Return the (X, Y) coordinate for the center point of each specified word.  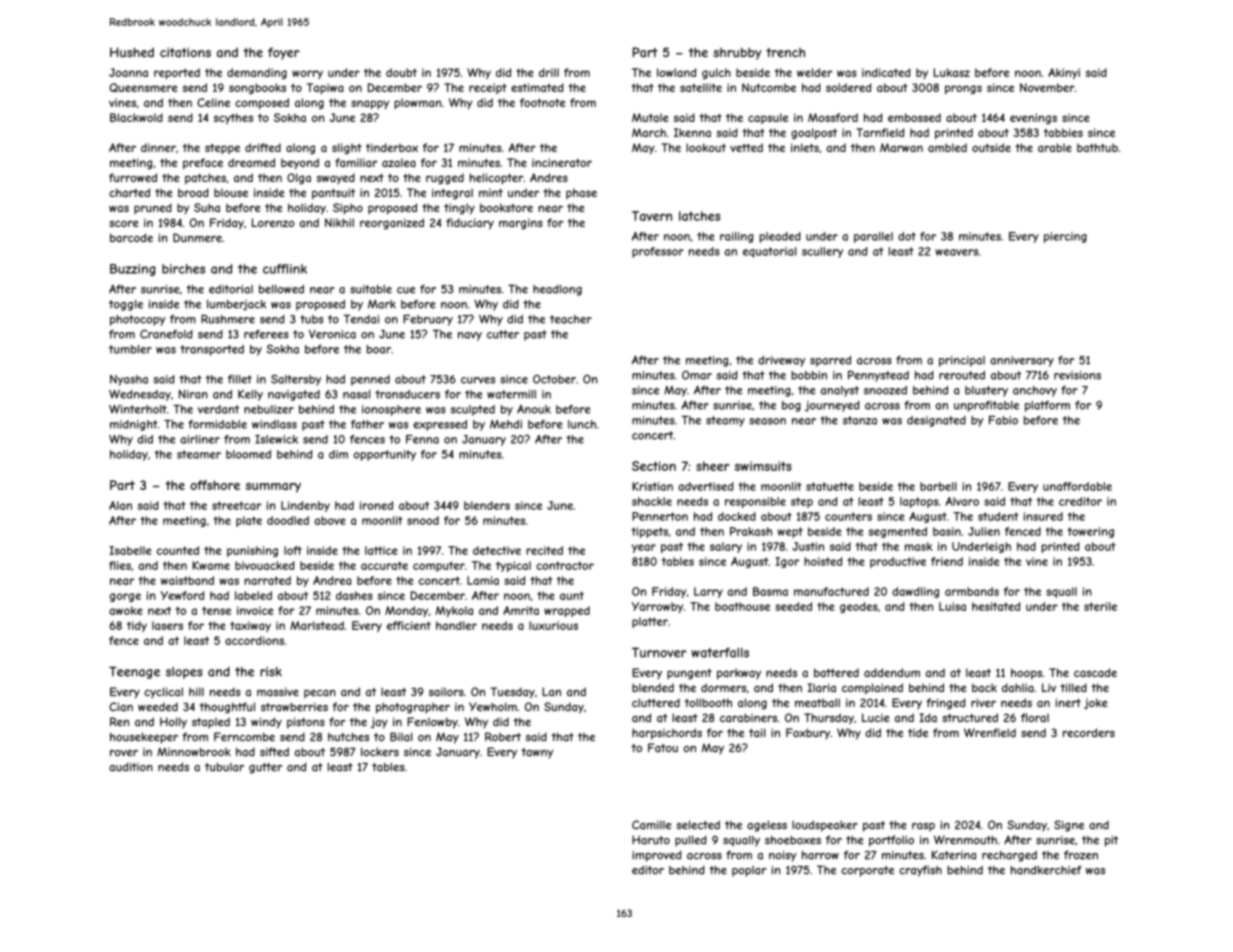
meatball (817, 702)
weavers (956, 252)
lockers (380, 751)
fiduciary (470, 224)
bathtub (1097, 147)
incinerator (562, 162)
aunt (572, 595)
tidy (137, 626)
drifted (263, 147)
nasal (356, 394)
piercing (1065, 237)
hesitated (996, 606)
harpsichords (667, 734)
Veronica (332, 334)
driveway (781, 361)
